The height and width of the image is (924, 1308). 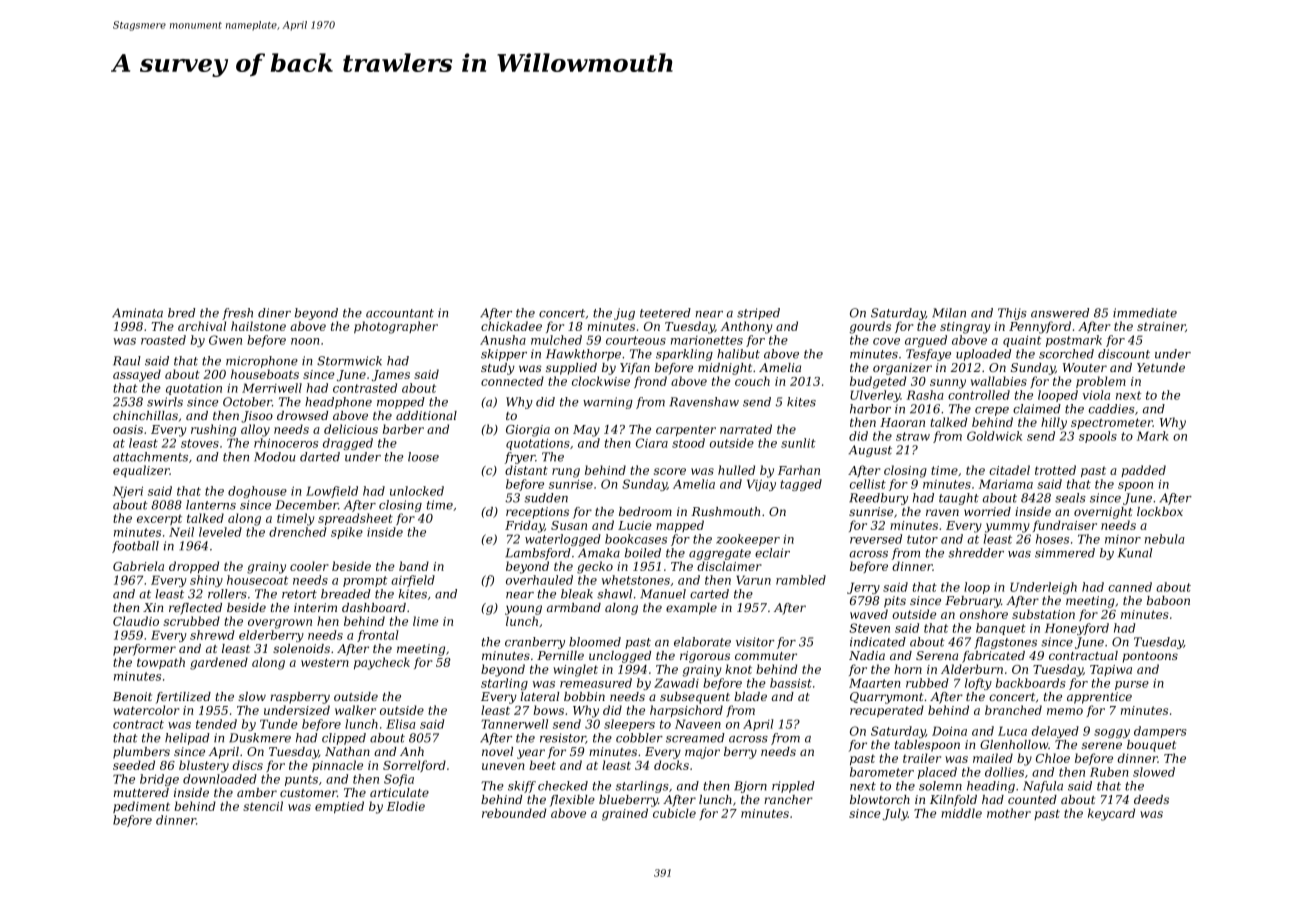 I want to click on lime, so click(x=425, y=621).
